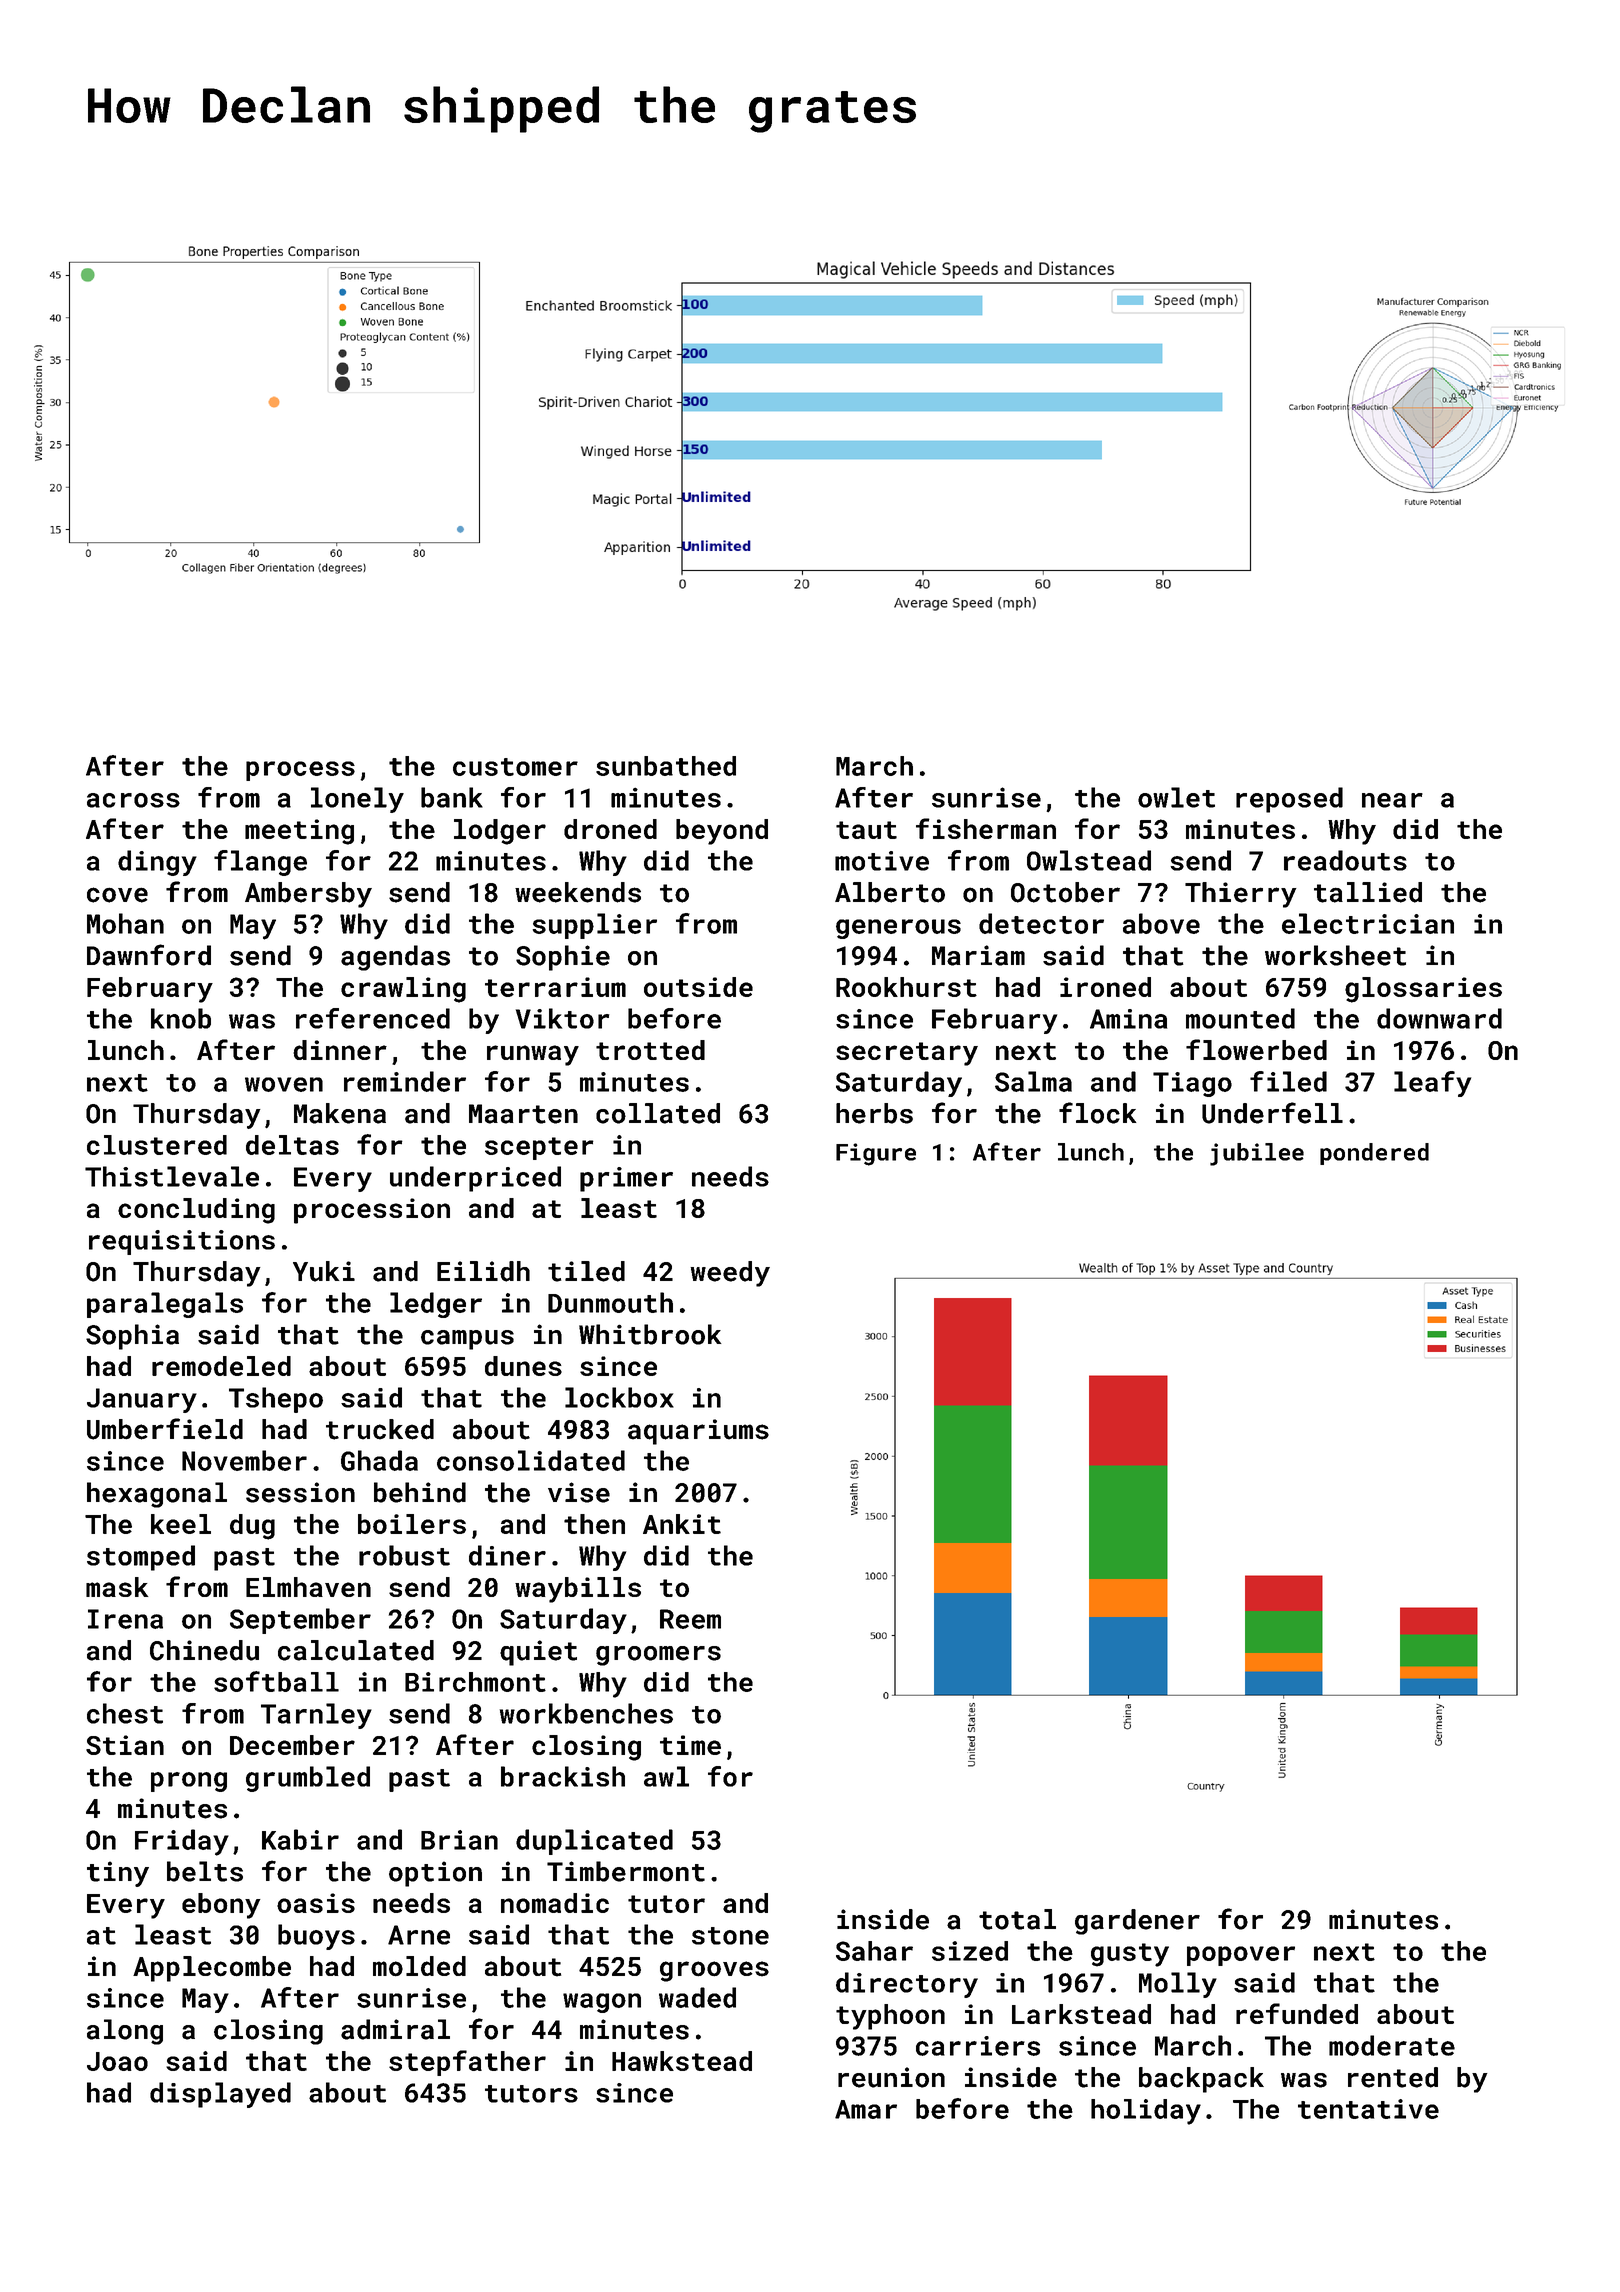  Describe the element at coordinates (874, 1113) in the image. I see `herbs` at that location.
